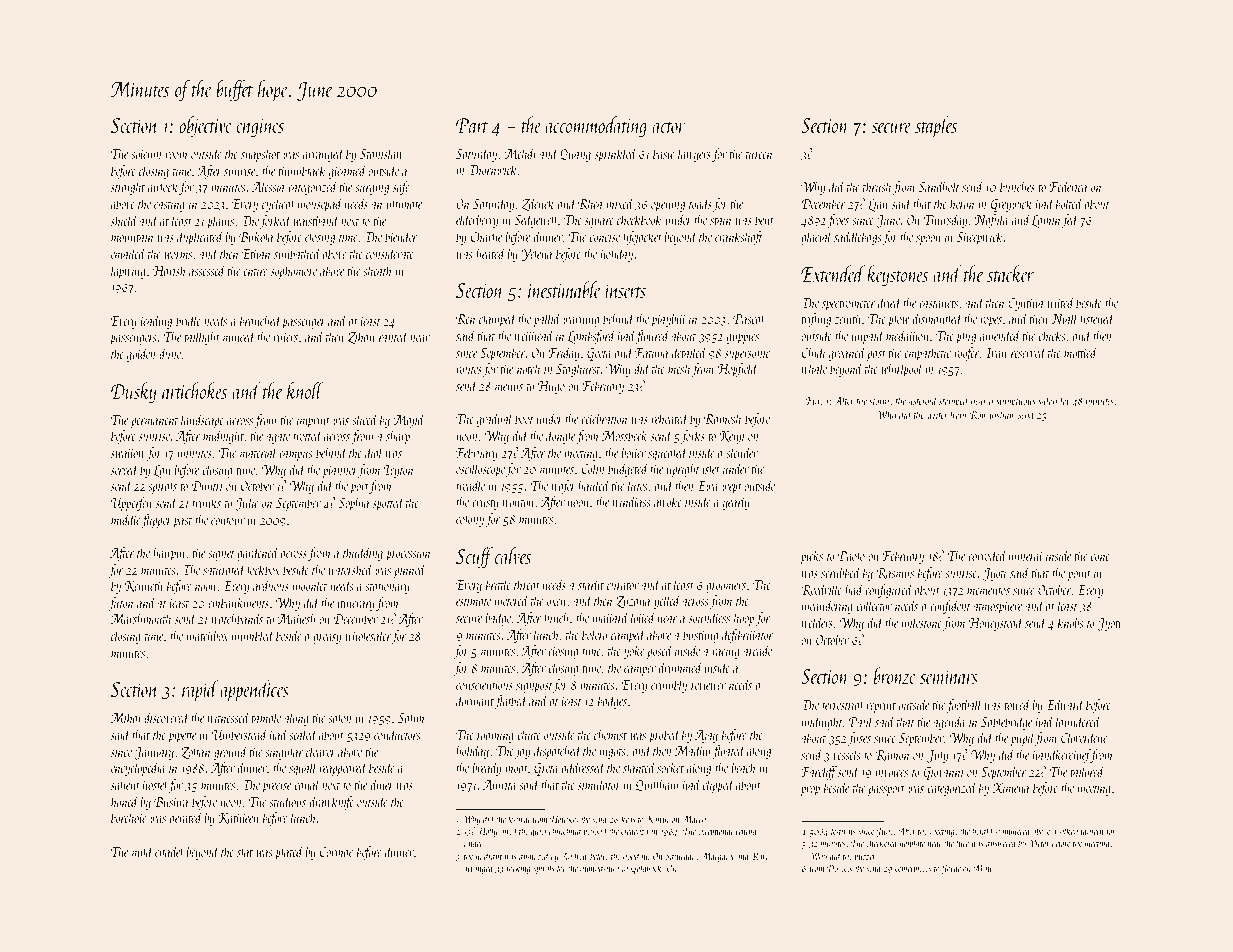  What do you see at coordinates (936, 127) in the page?
I see `staples` at bounding box center [936, 127].
